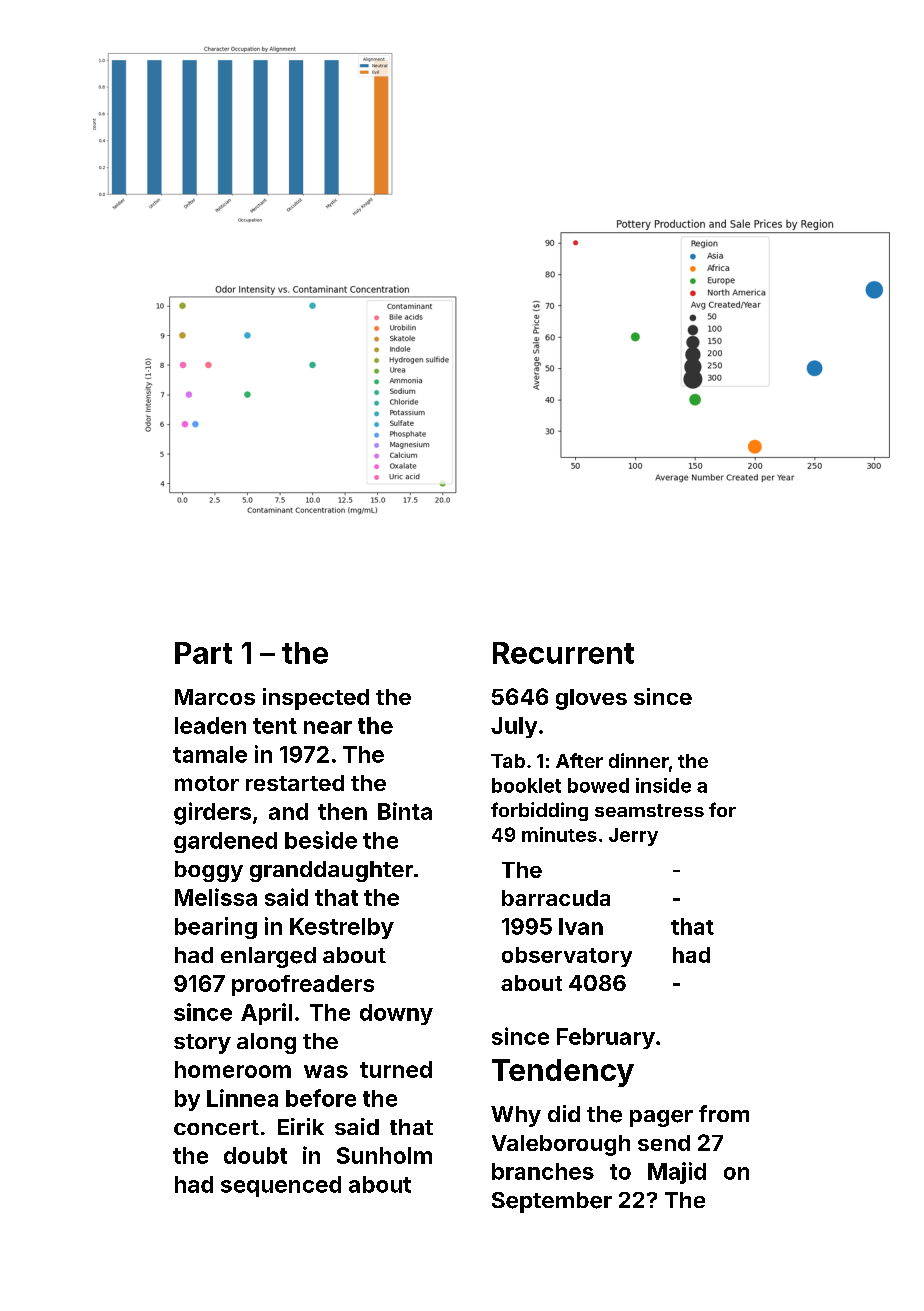 This screenshot has width=924, height=1311. What do you see at coordinates (663, 785) in the screenshot?
I see `inside` at bounding box center [663, 785].
